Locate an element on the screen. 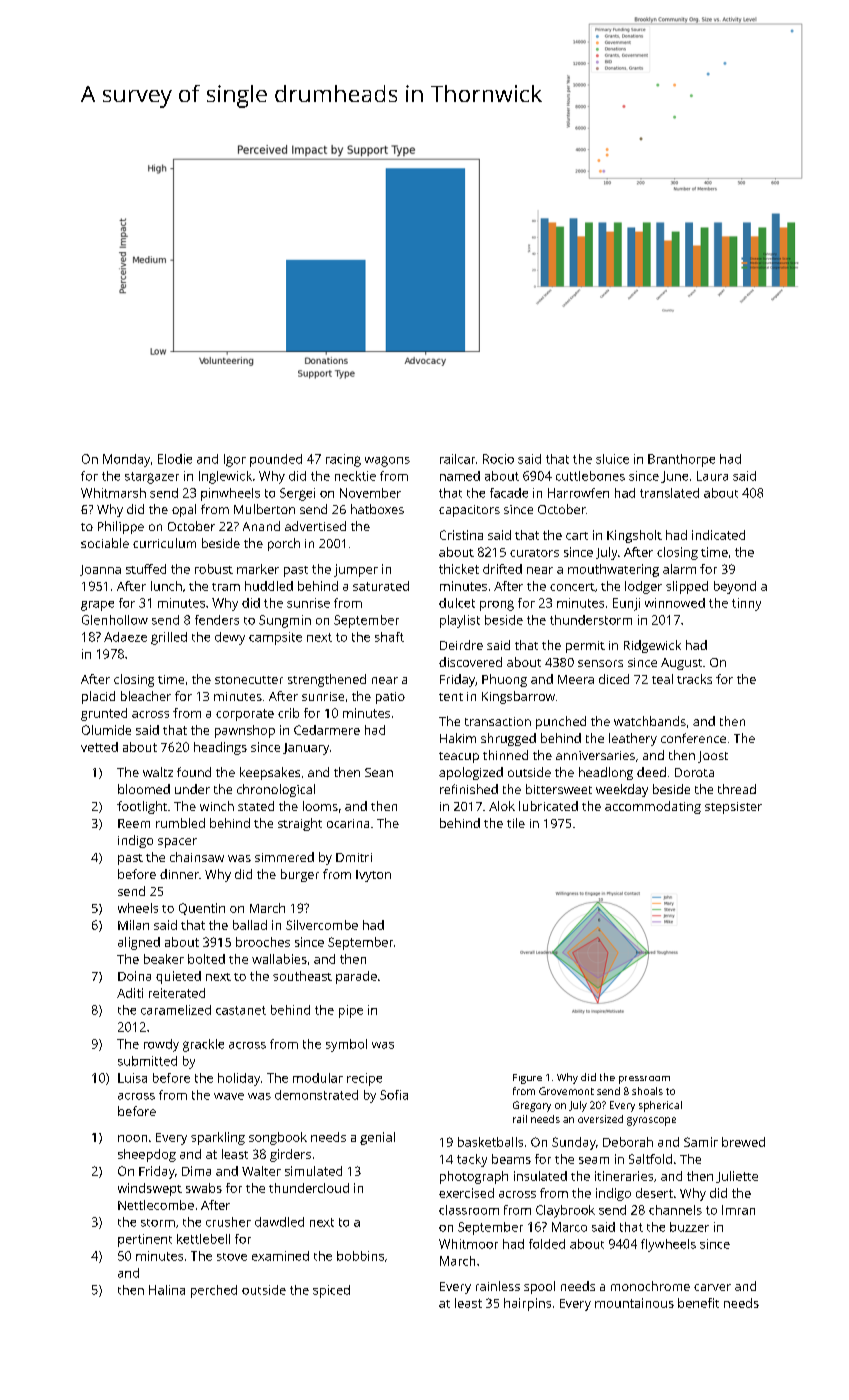 The image size is (849, 1400). mountainous is located at coordinates (634, 1303).
